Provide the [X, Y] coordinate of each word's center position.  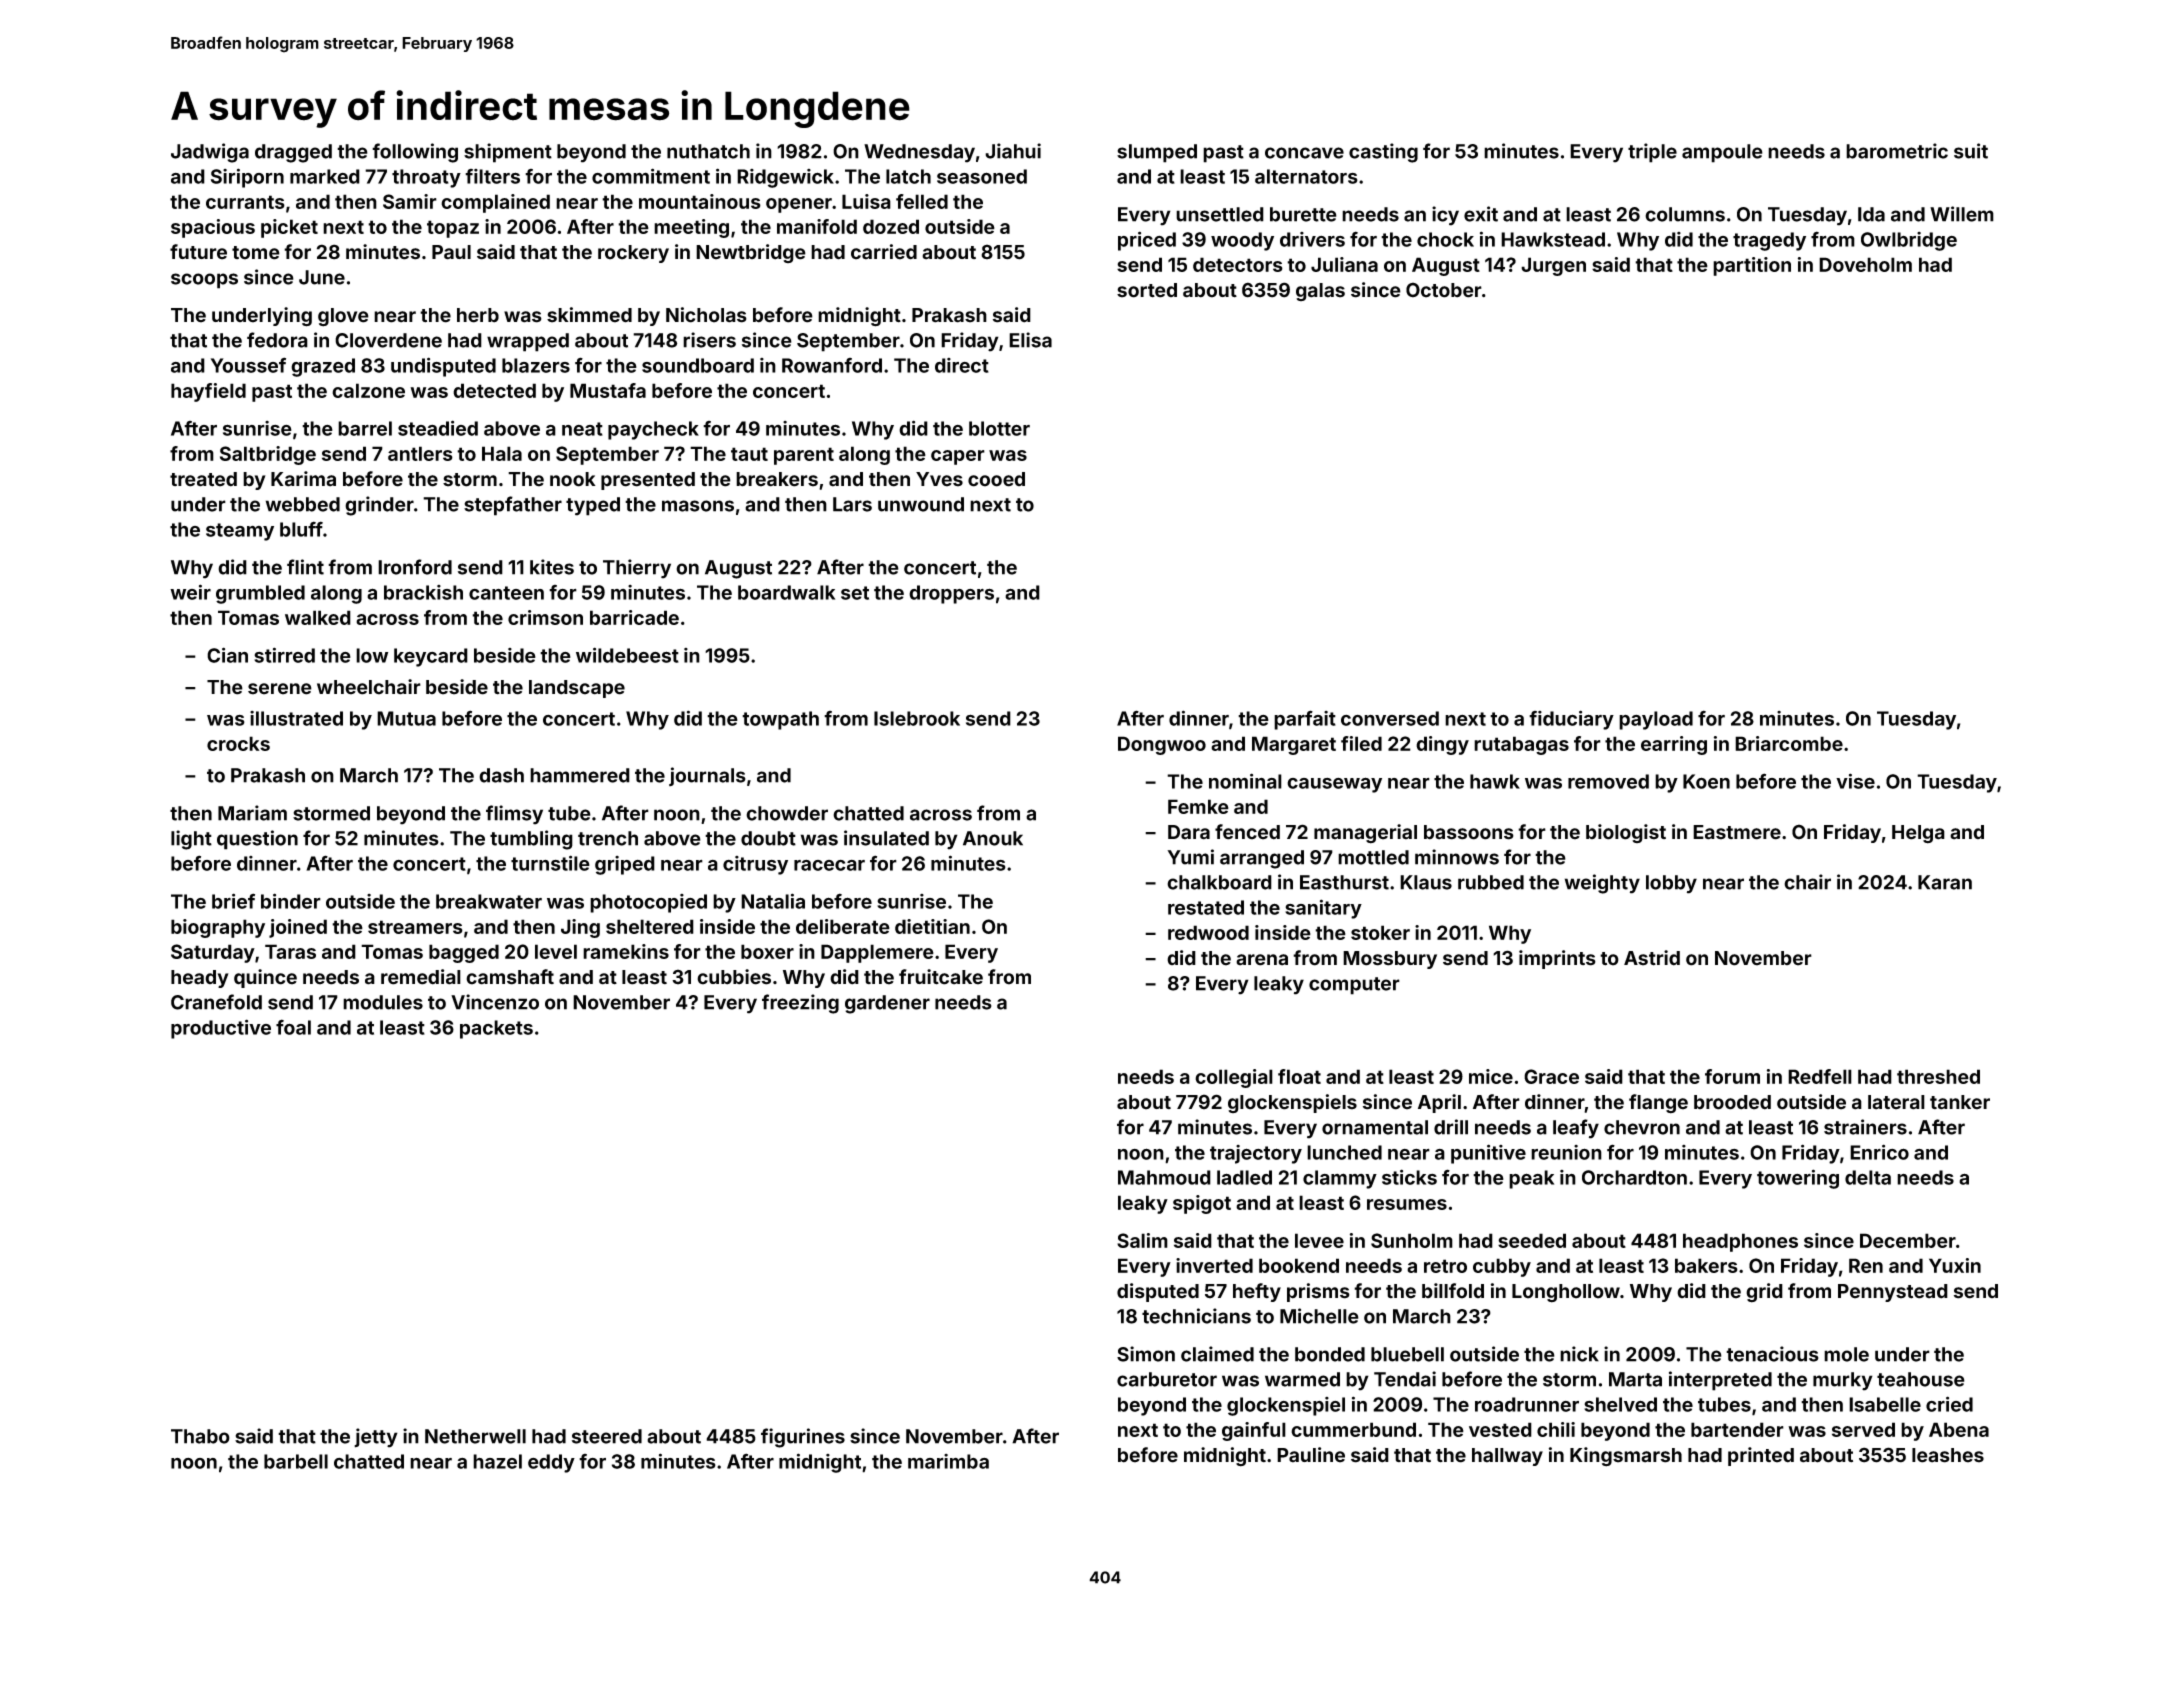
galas [1320, 292]
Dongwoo [1162, 745]
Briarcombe [1789, 743]
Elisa [1030, 340]
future [198, 252]
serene [280, 689]
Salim [1142, 1240]
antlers [420, 453]
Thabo [200, 1436]
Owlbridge [1909, 241]
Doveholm [1865, 264]
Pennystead [1893, 1293]
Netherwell [475, 1436]
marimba [948, 1461]
